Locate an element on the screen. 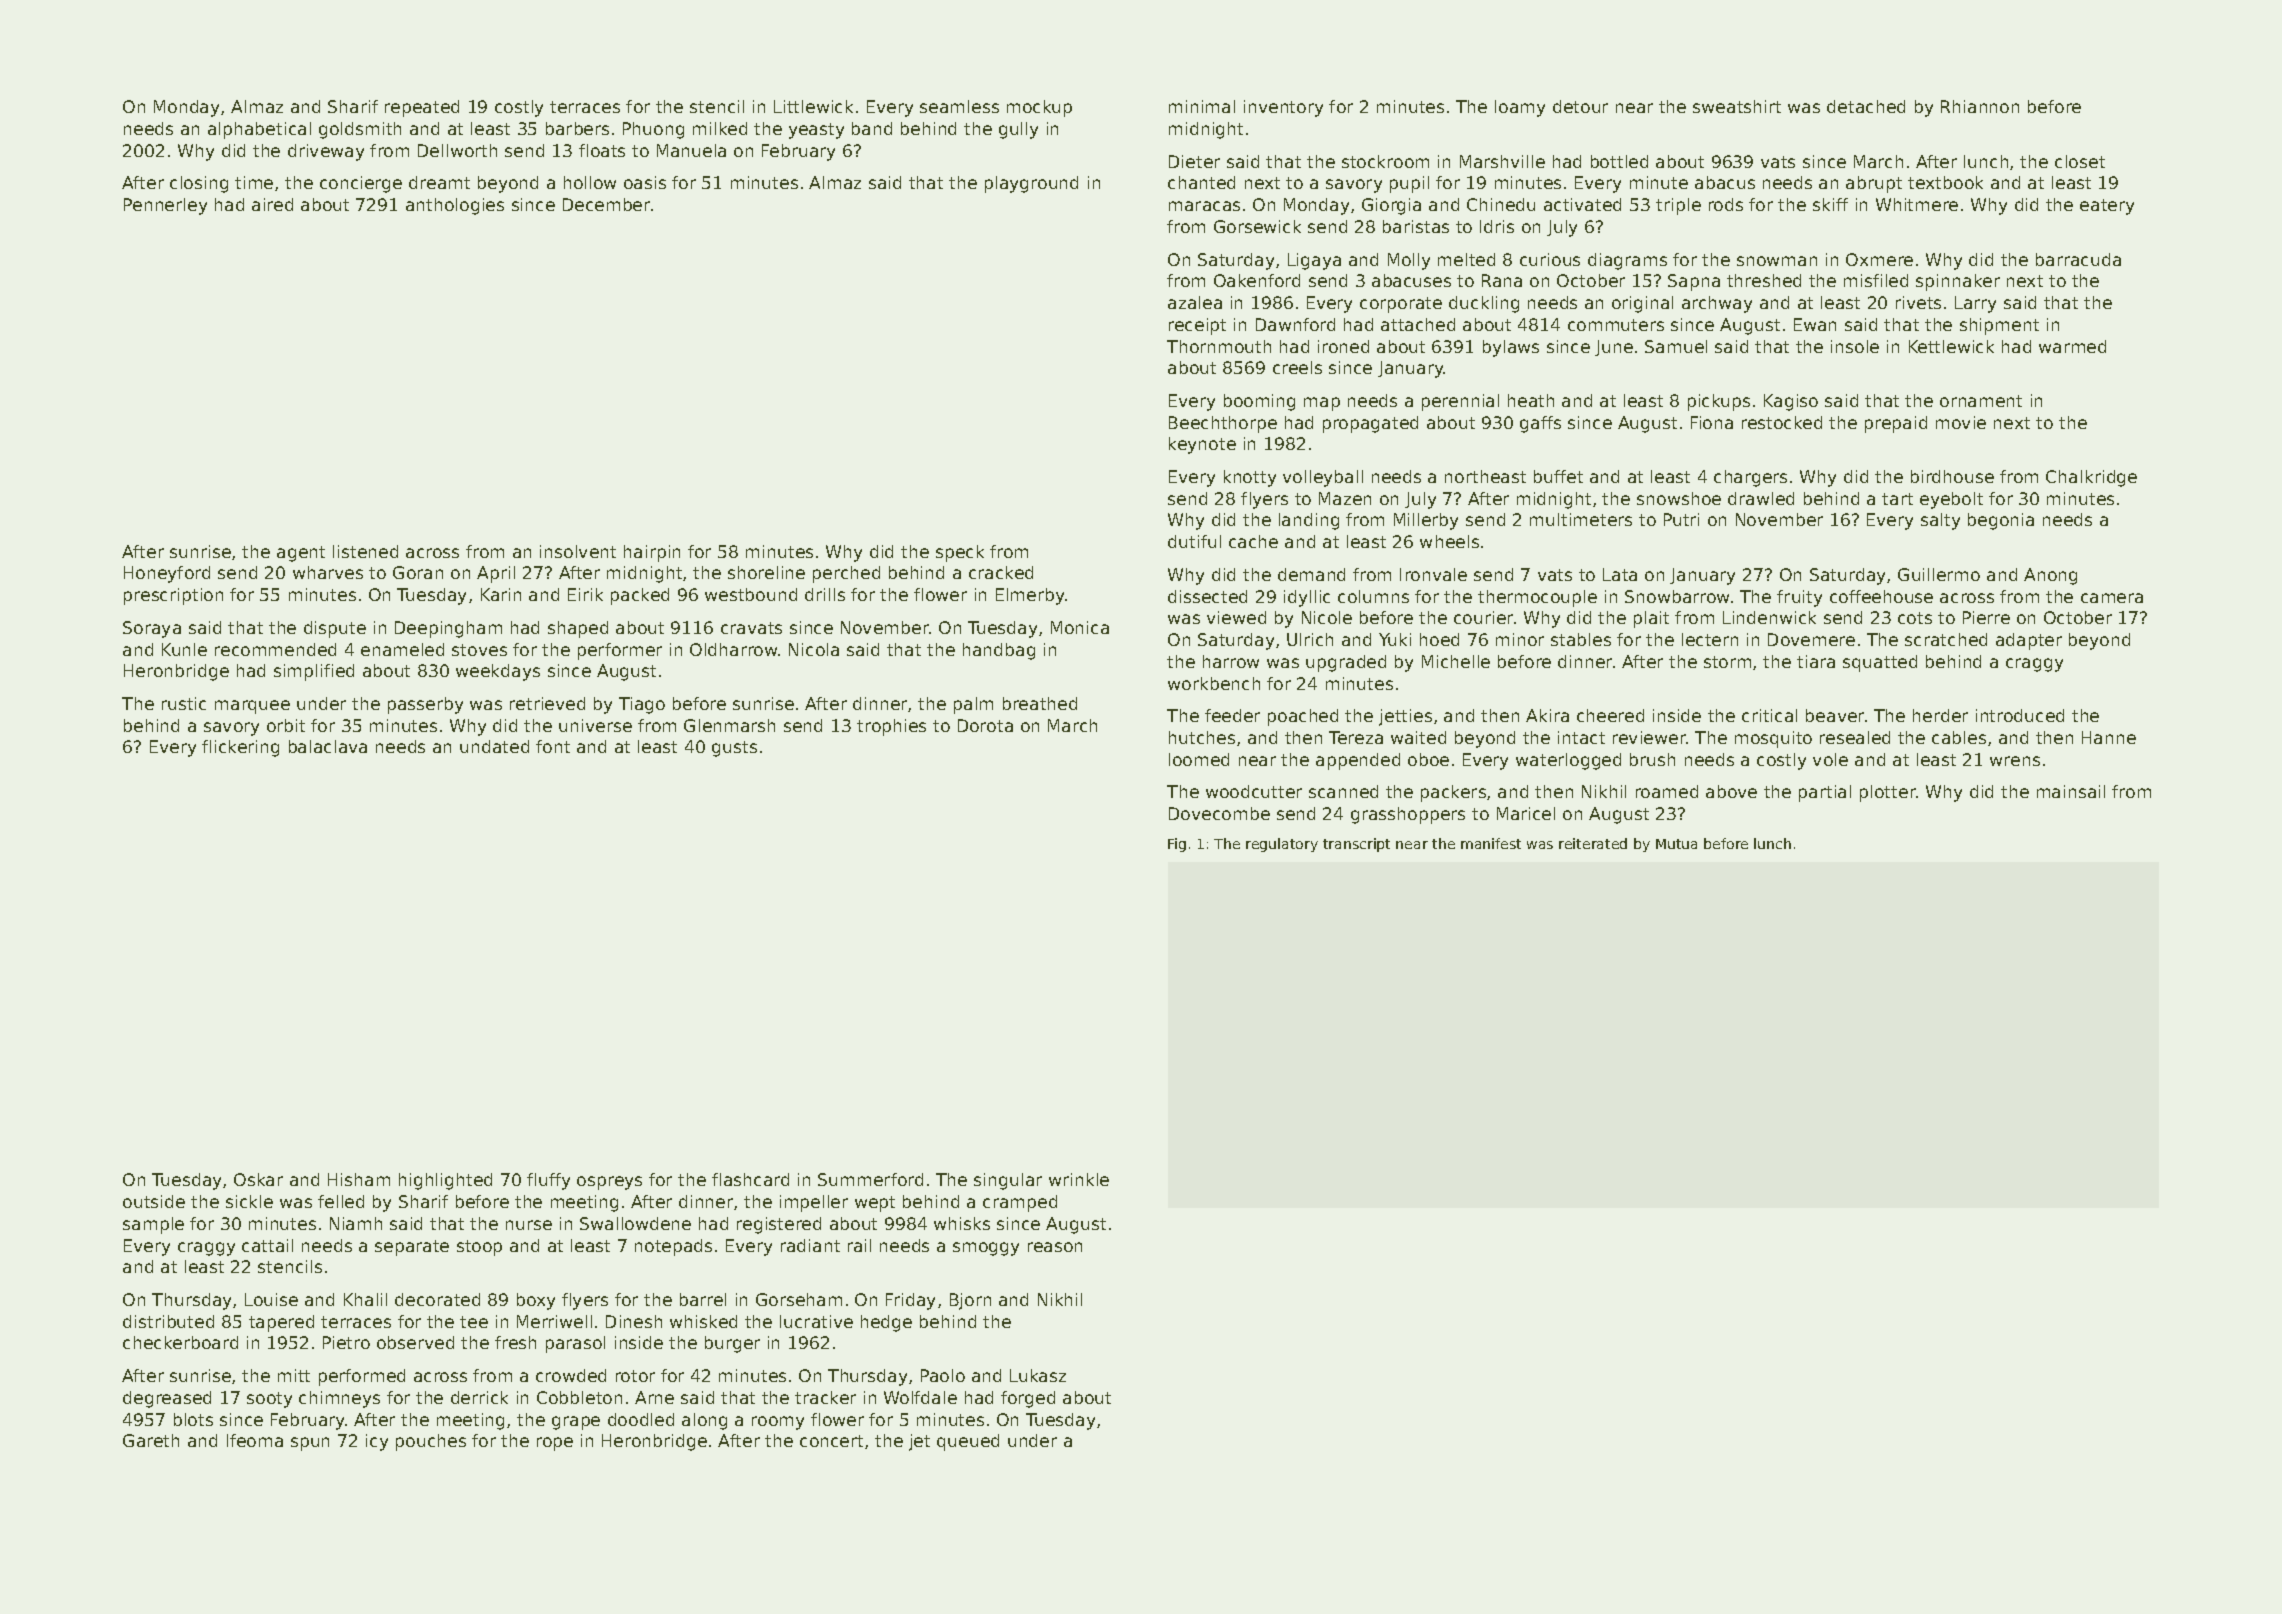 The height and width of the screenshot is (1614, 2282). ospreys is located at coordinates (609, 1183).
